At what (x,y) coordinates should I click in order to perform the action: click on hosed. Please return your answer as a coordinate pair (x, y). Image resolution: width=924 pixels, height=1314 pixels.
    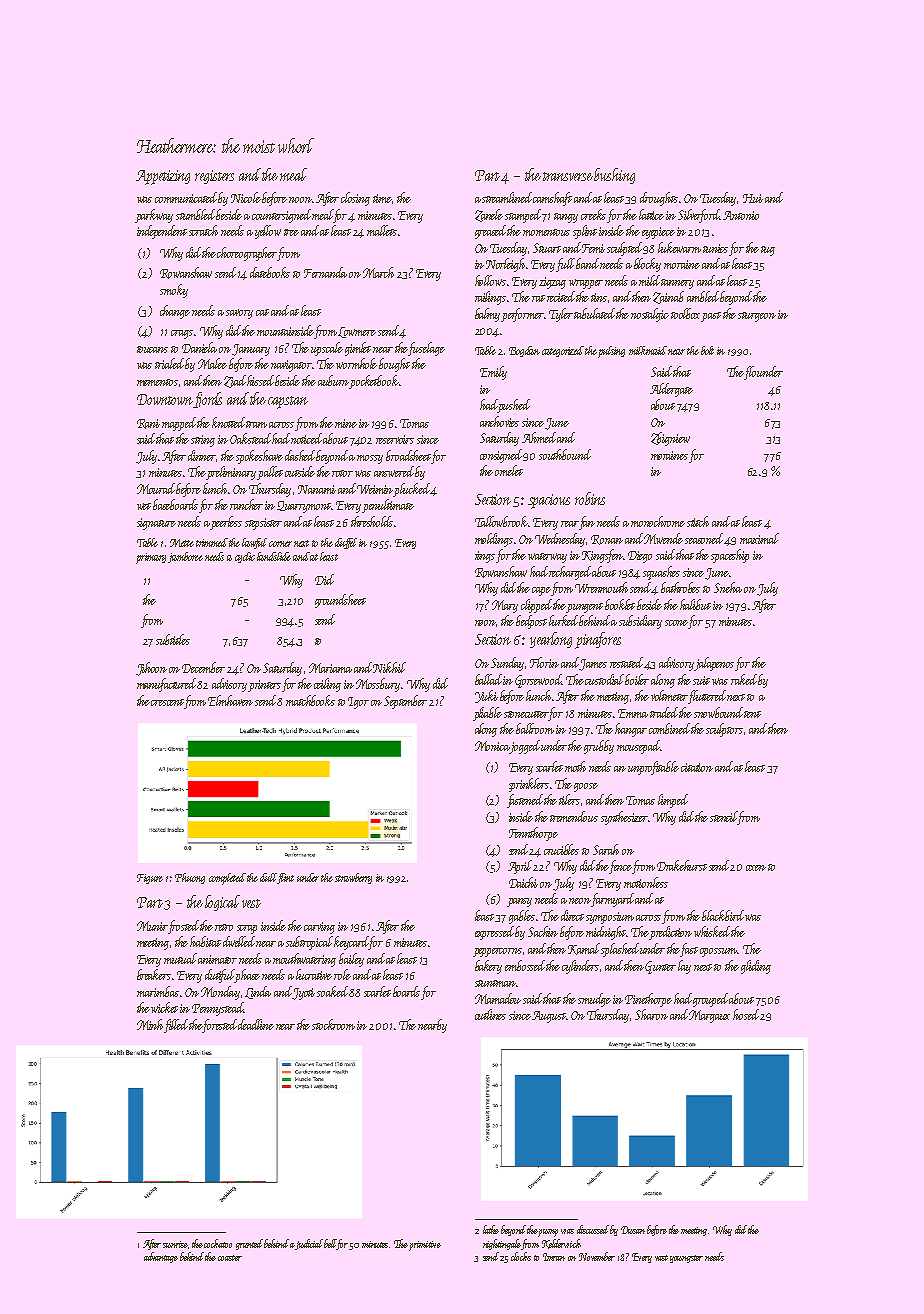
    Looking at the image, I should click on (746, 1014).
